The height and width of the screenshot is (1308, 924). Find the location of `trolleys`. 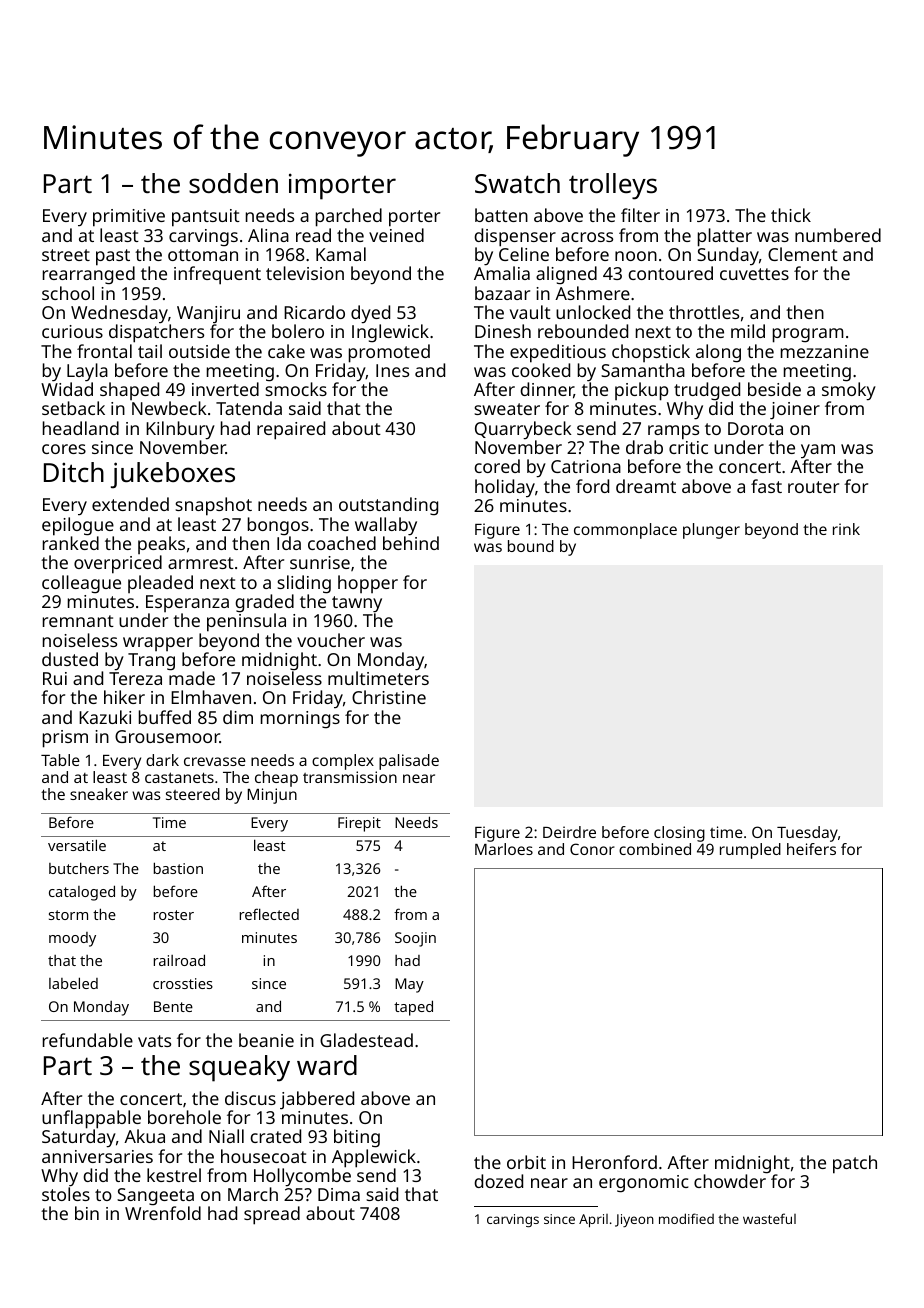

trolleys is located at coordinates (613, 186).
